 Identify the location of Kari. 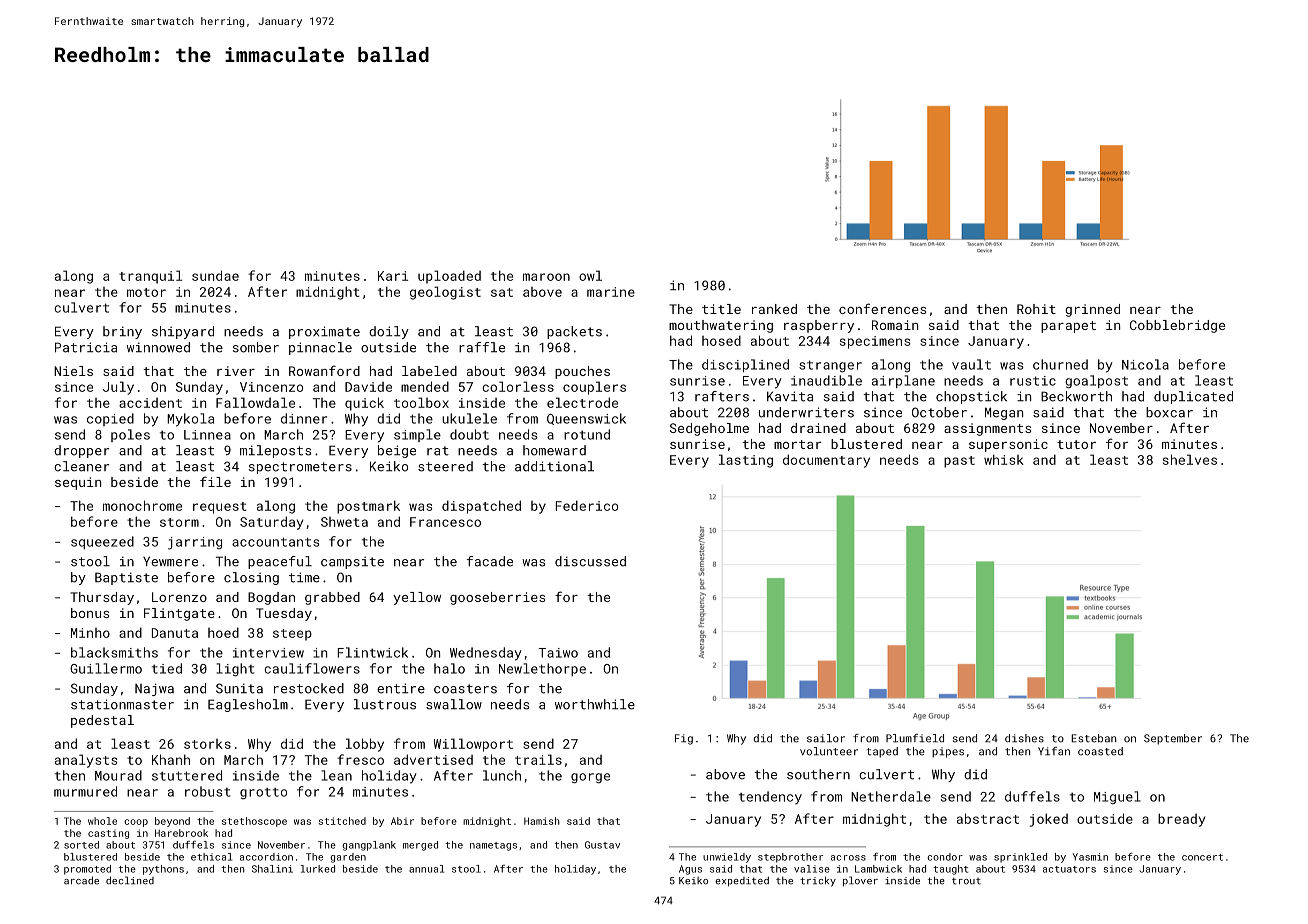
(393, 276).
